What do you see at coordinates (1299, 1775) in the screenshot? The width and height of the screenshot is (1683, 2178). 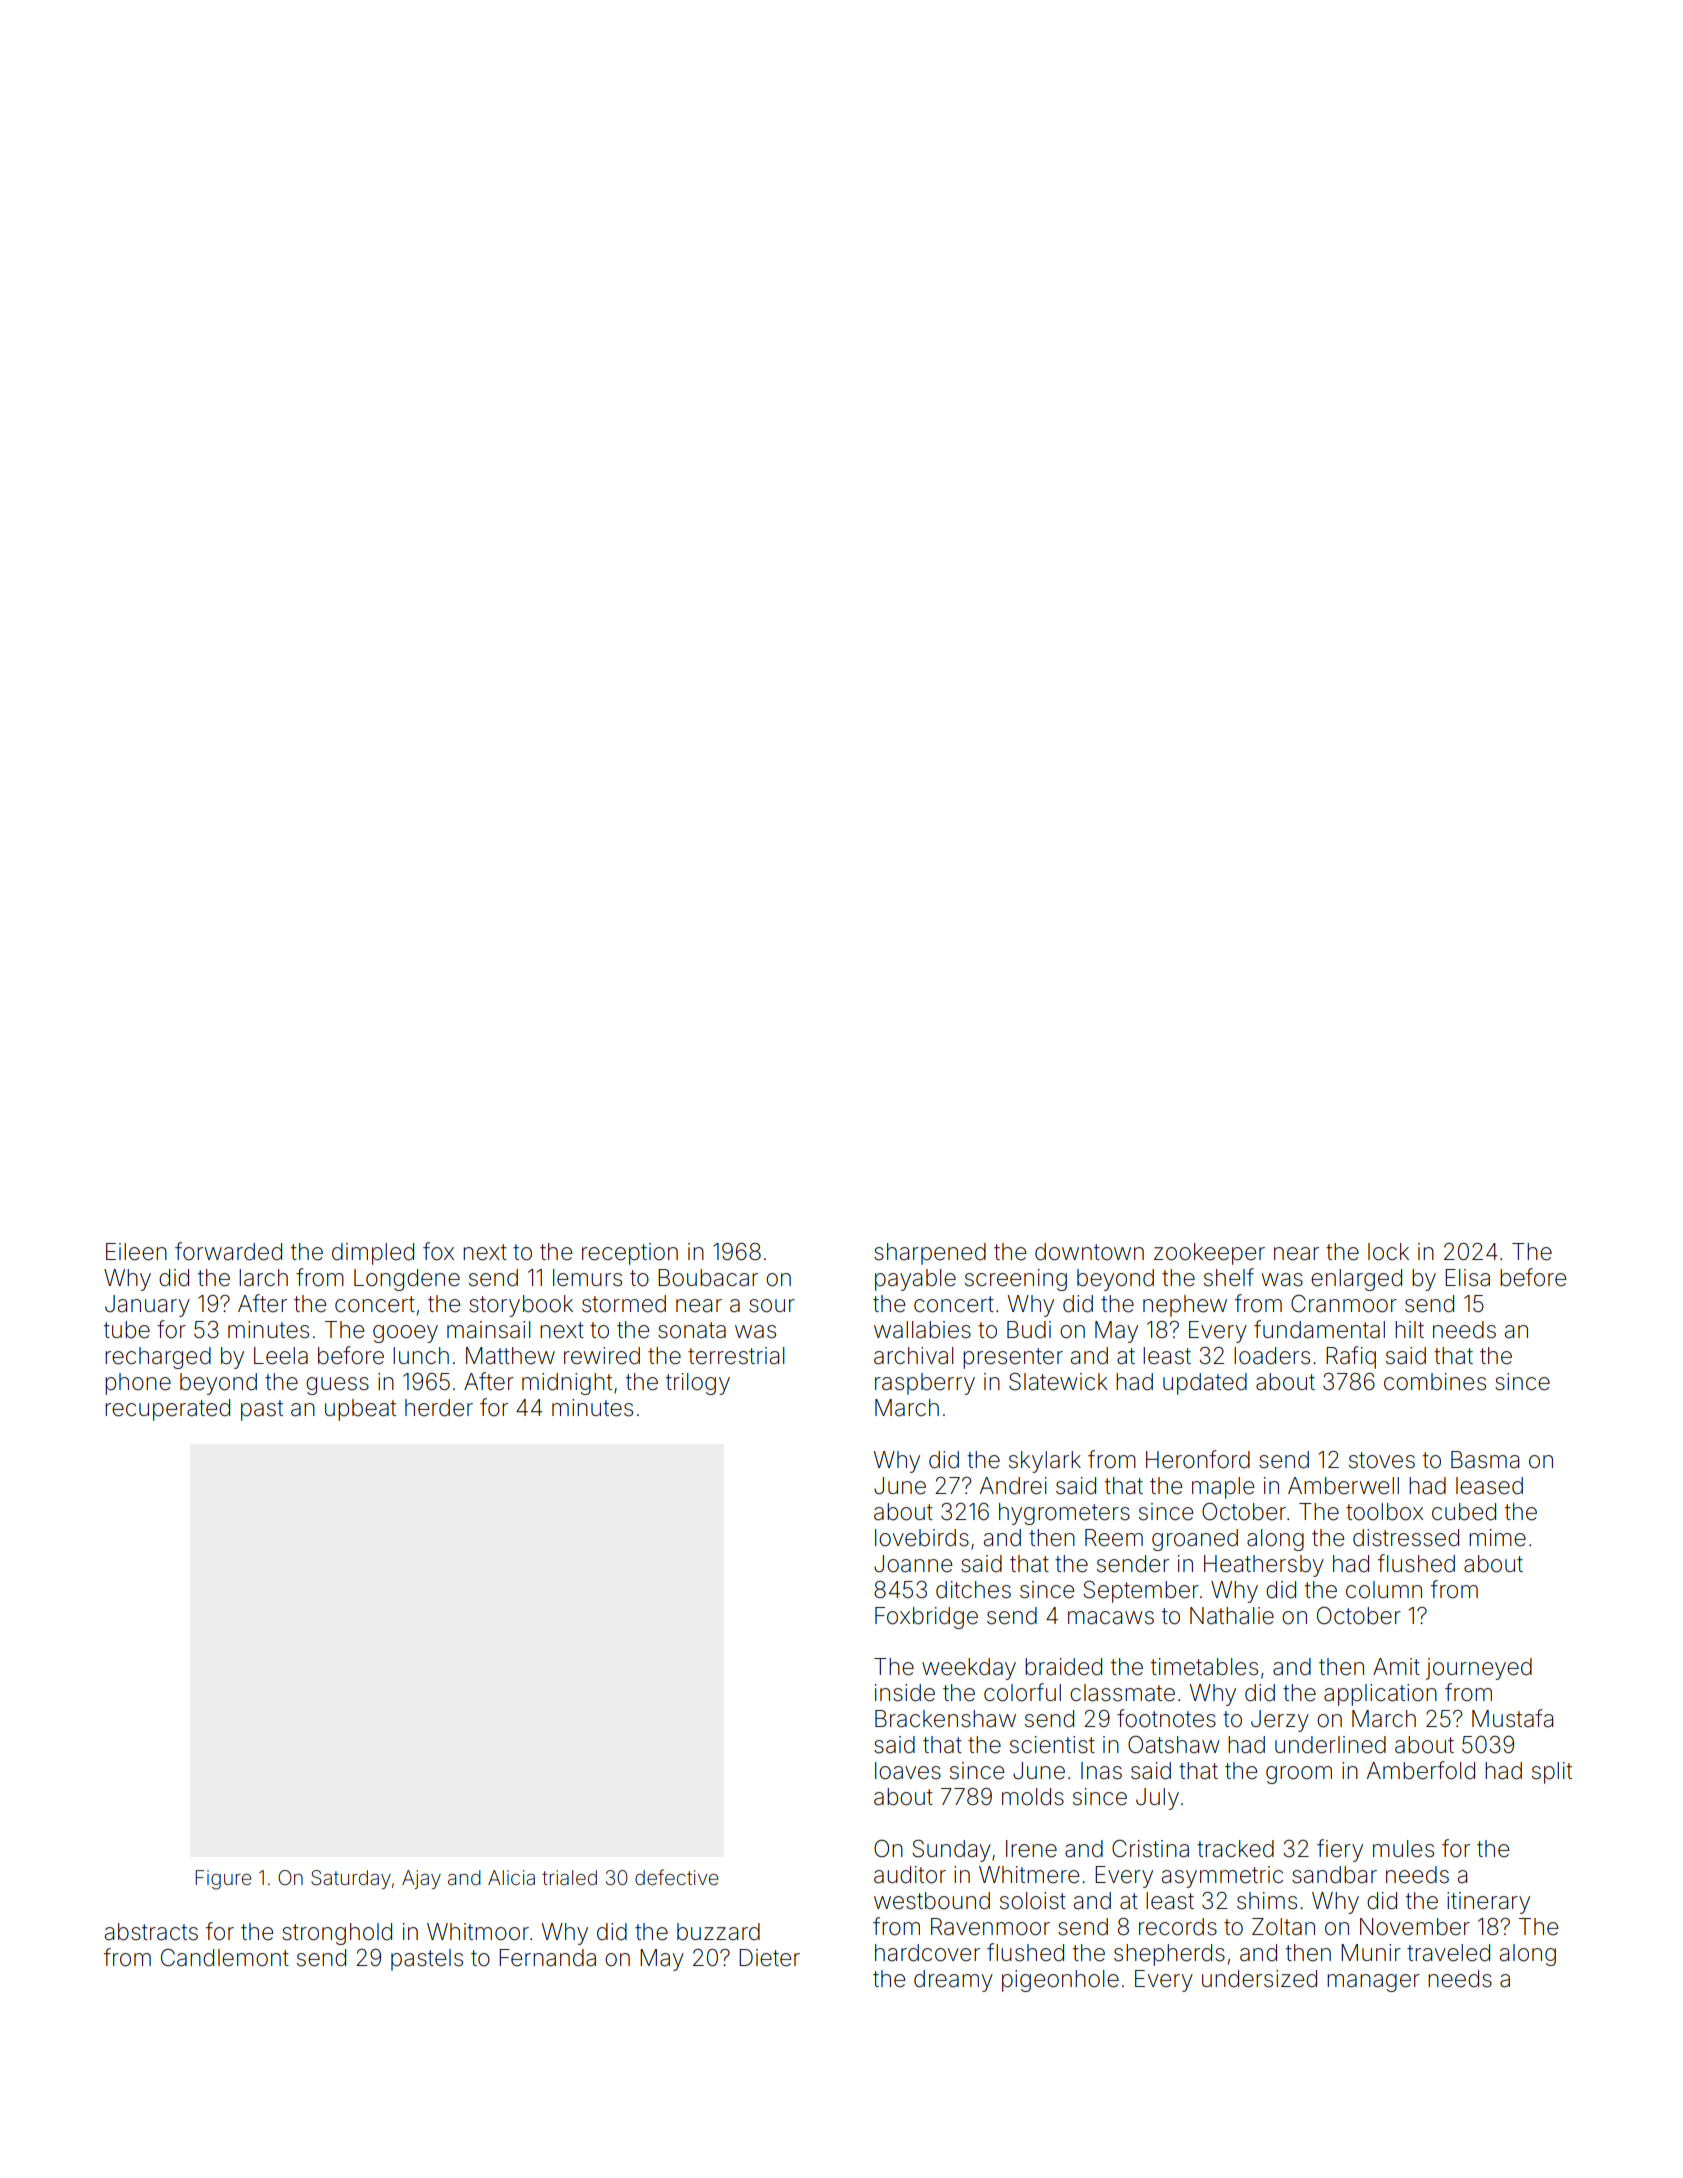 I see `groom` at bounding box center [1299, 1775].
